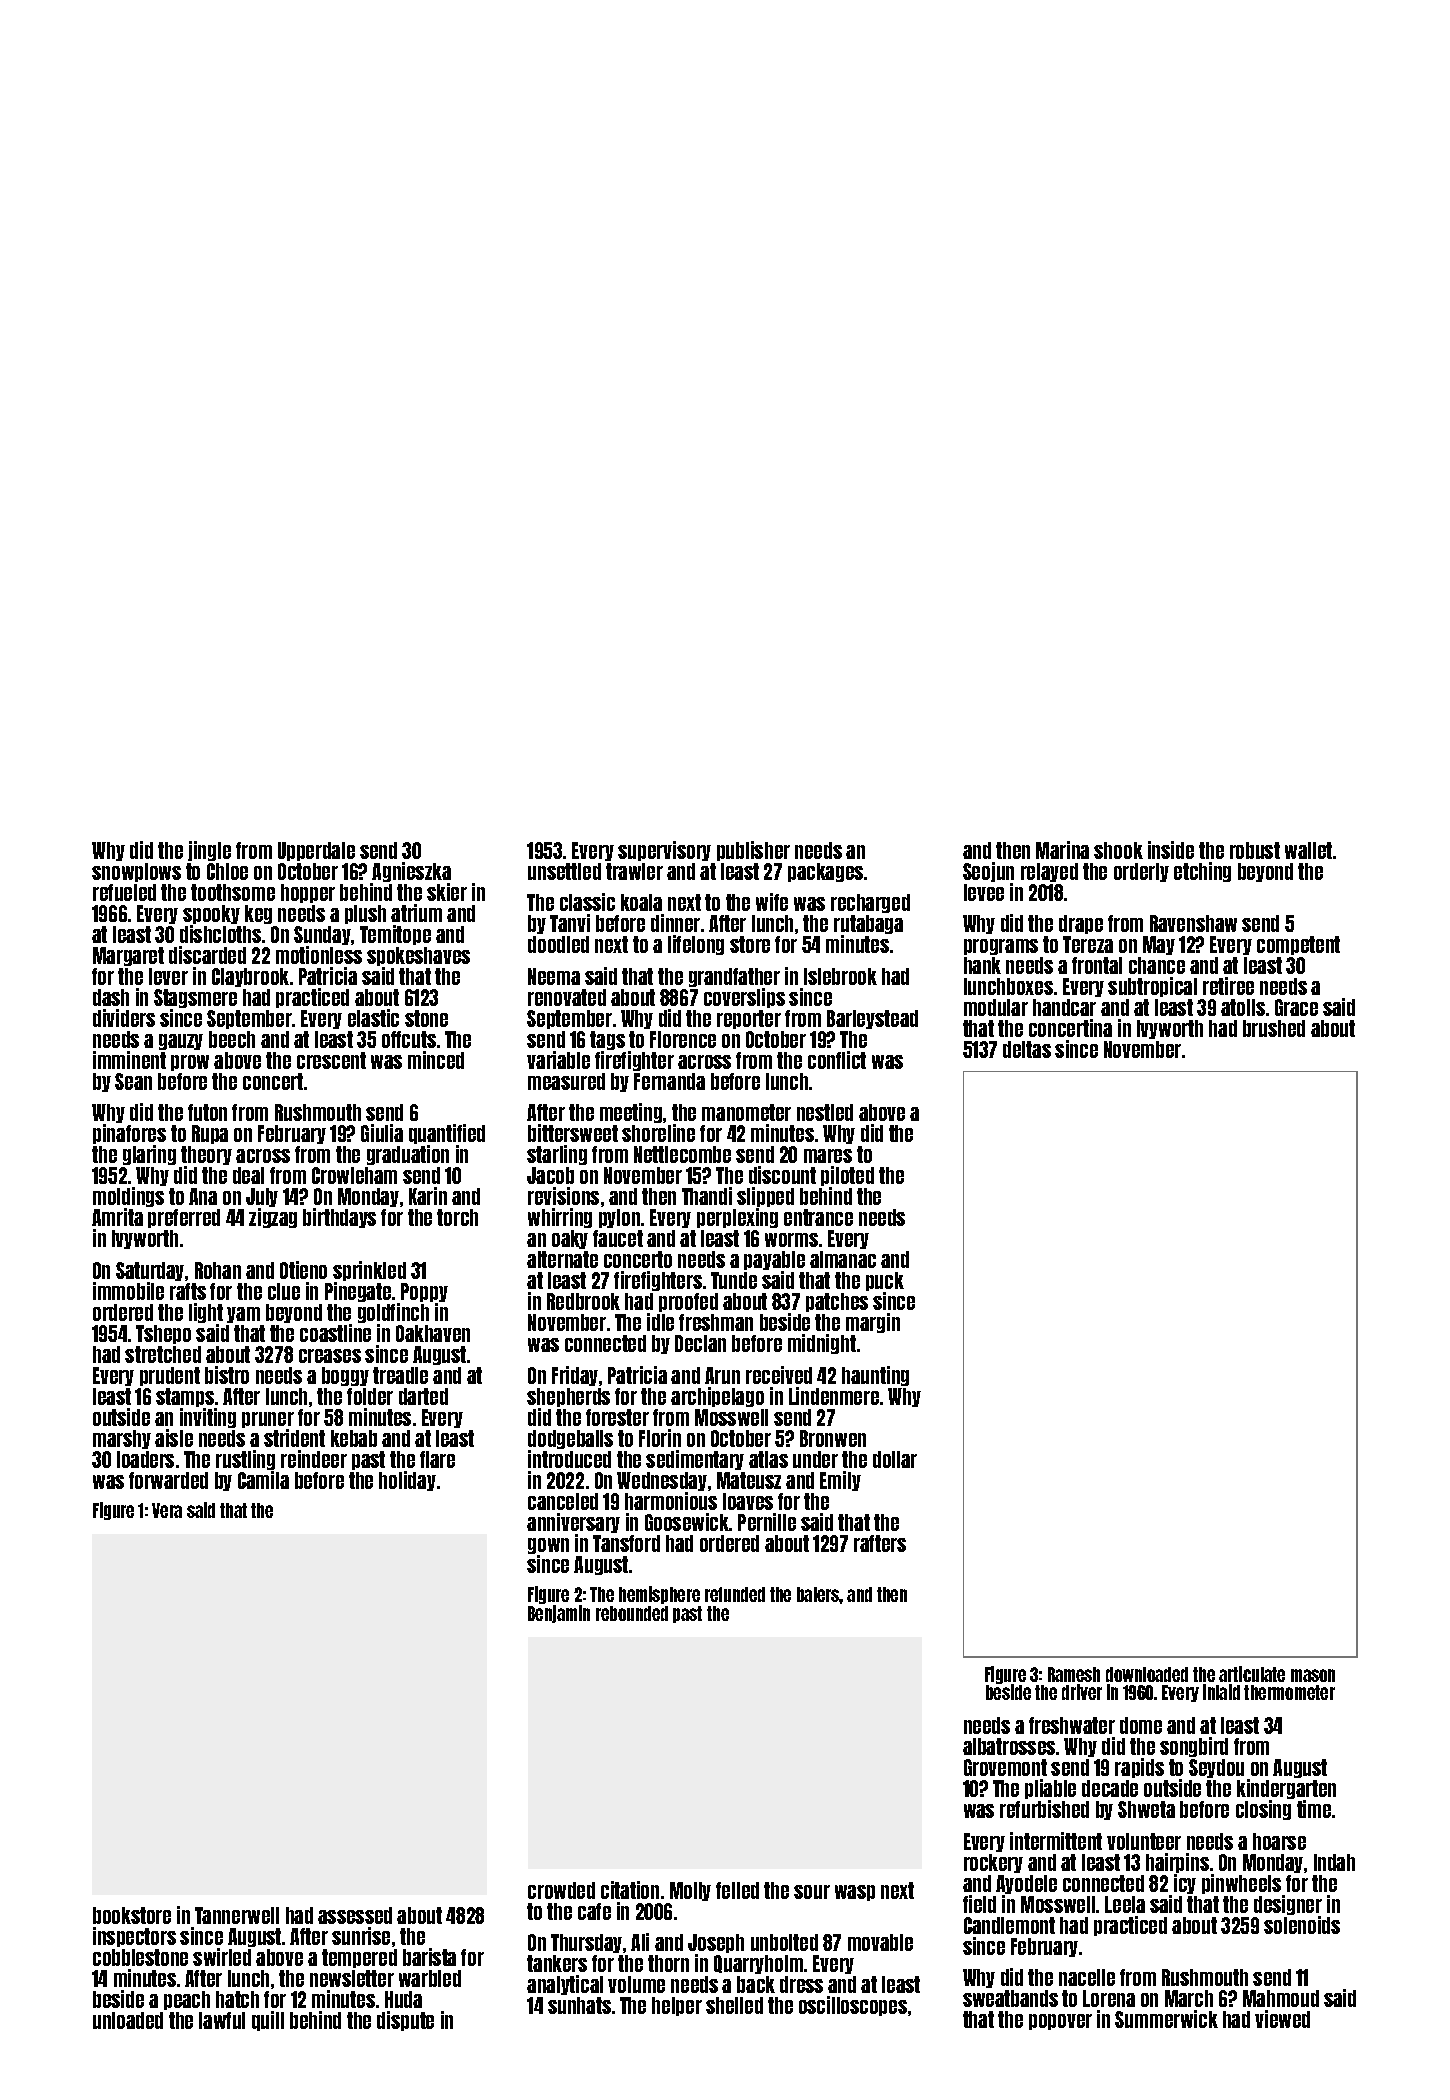 The image size is (1450, 2100). What do you see at coordinates (237, 1915) in the screenshot?
I see `Tannerwell` at bounding box center [237, 1915].
